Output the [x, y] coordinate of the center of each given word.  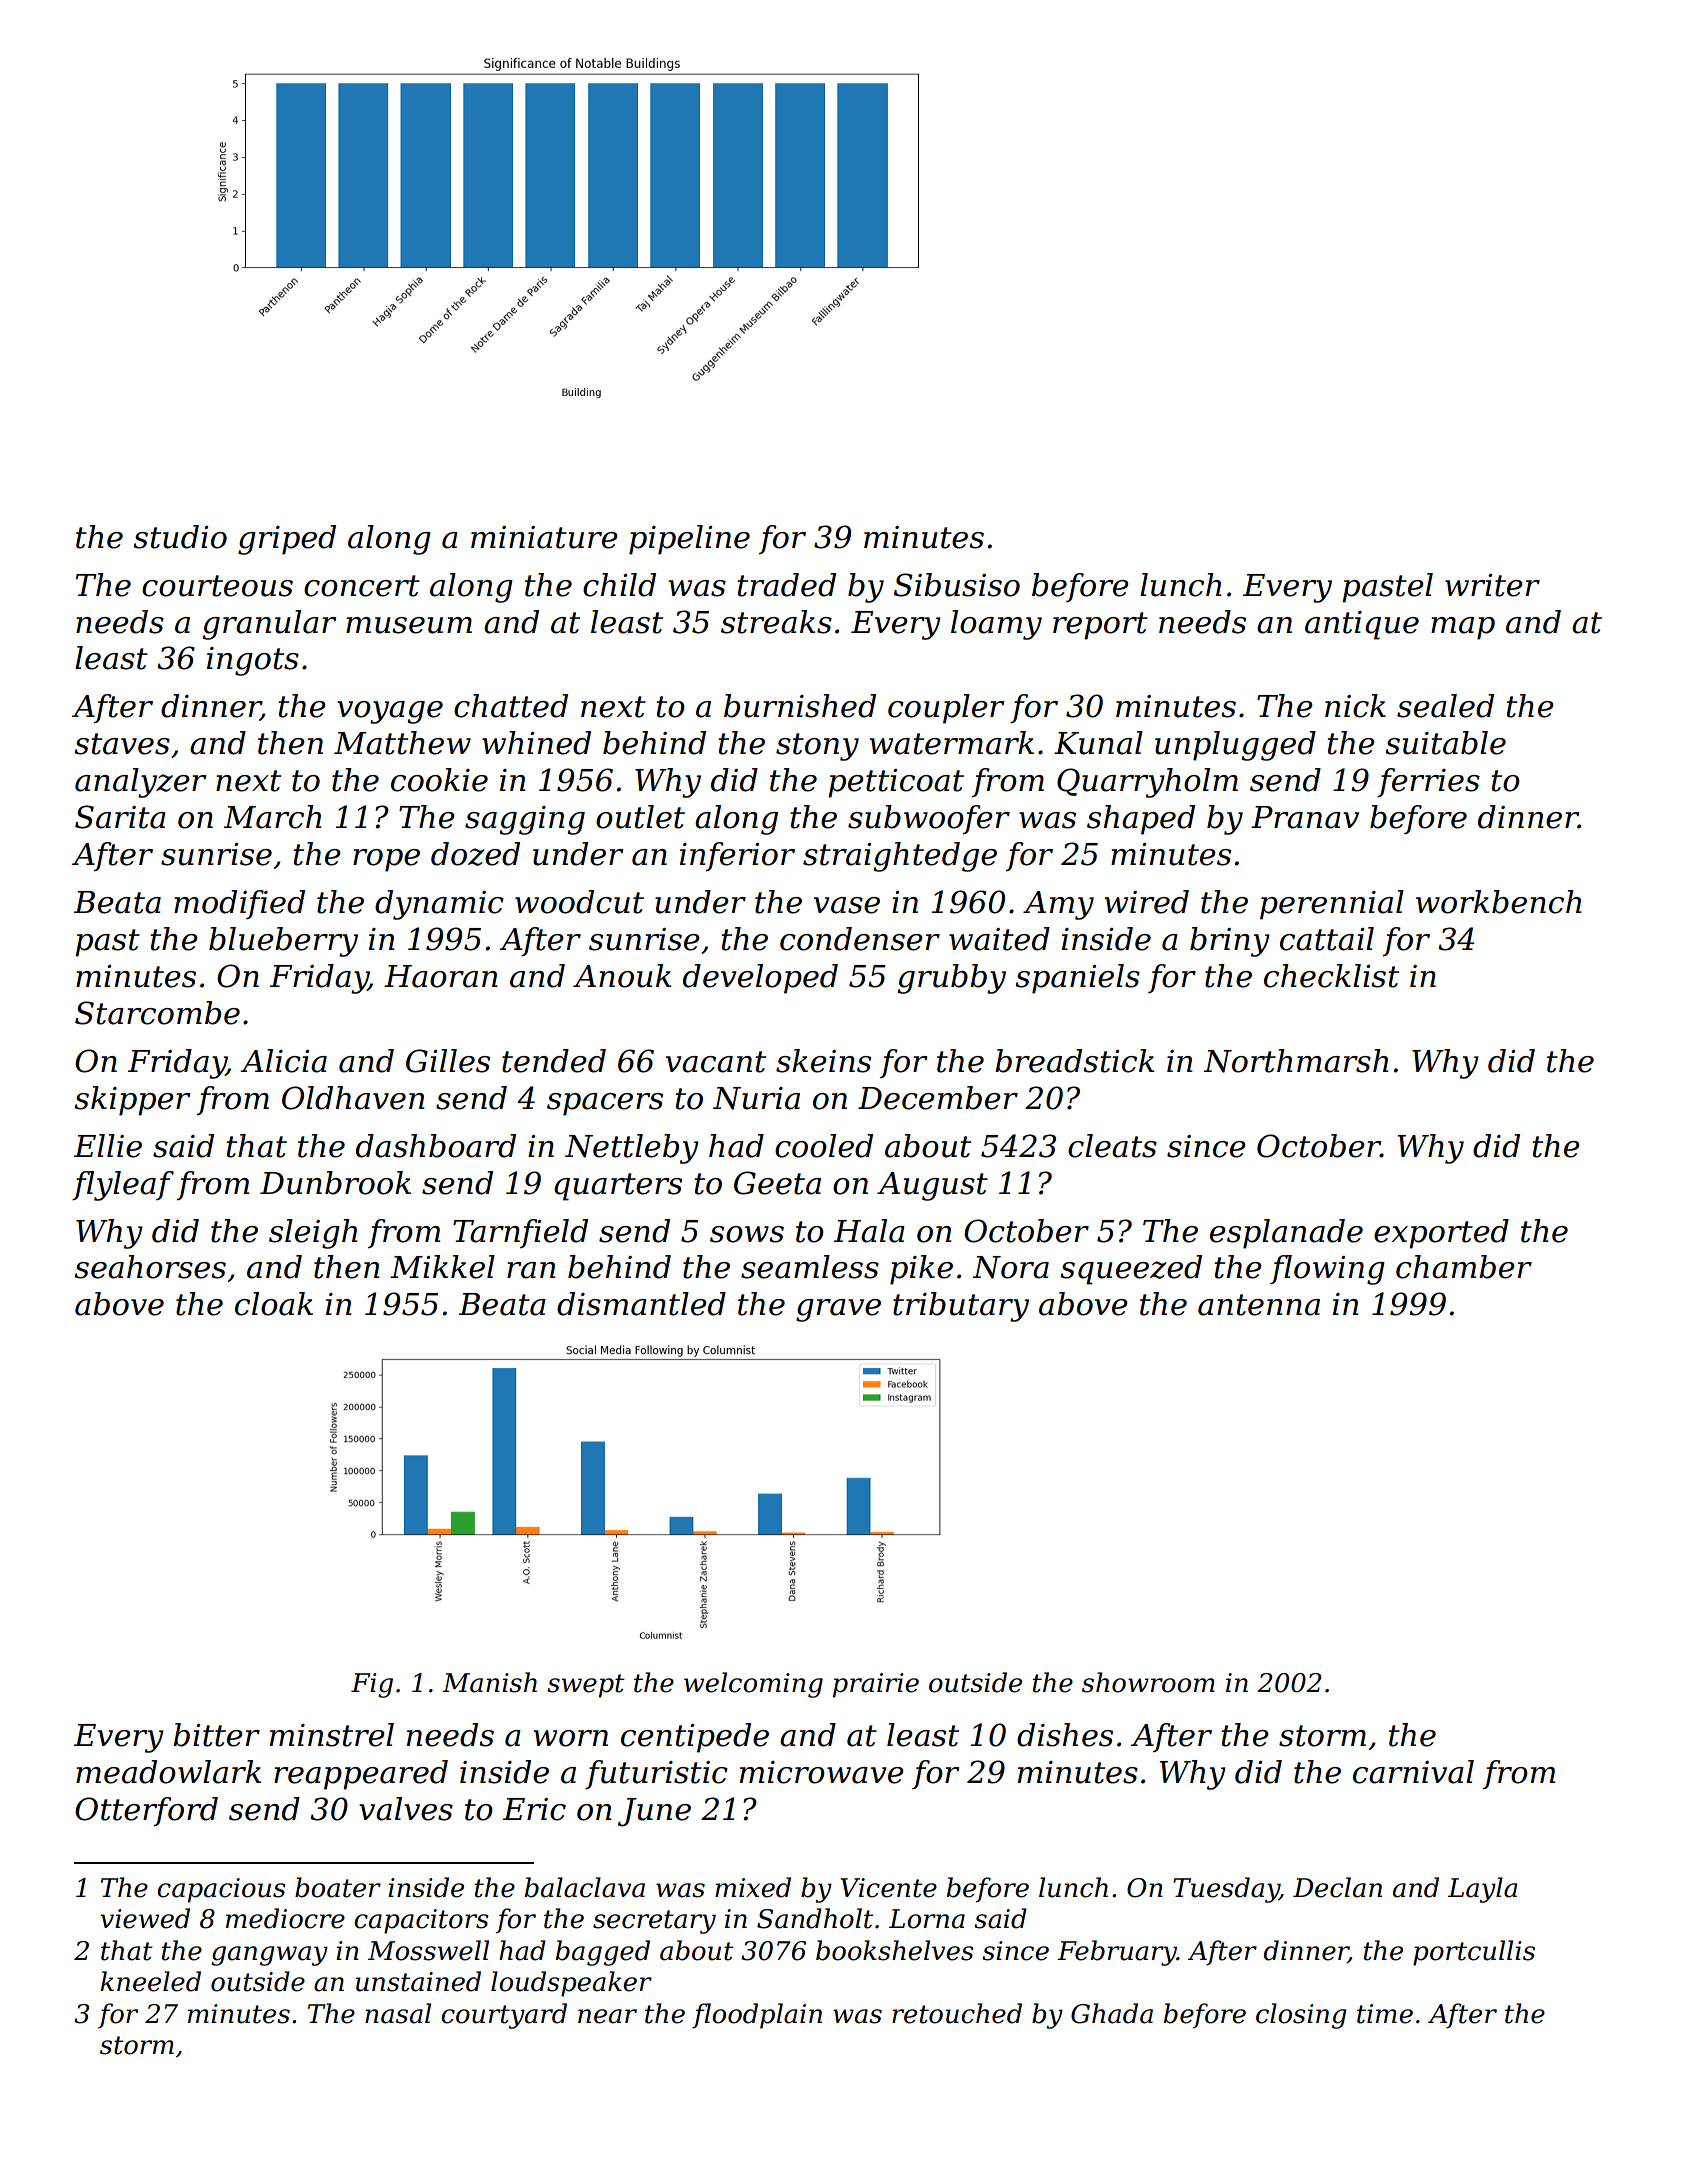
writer [1492, 585]
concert [362, 586]
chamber [1464, 1267]
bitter [216, 1735]
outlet [640, 817]
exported [1441, 1234]
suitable [1445, 743]
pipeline [689, 540]
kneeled [150, 1981]
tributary [961, 1307]
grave [838, 1310]
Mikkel [442, 1267]
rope [386, 860]
